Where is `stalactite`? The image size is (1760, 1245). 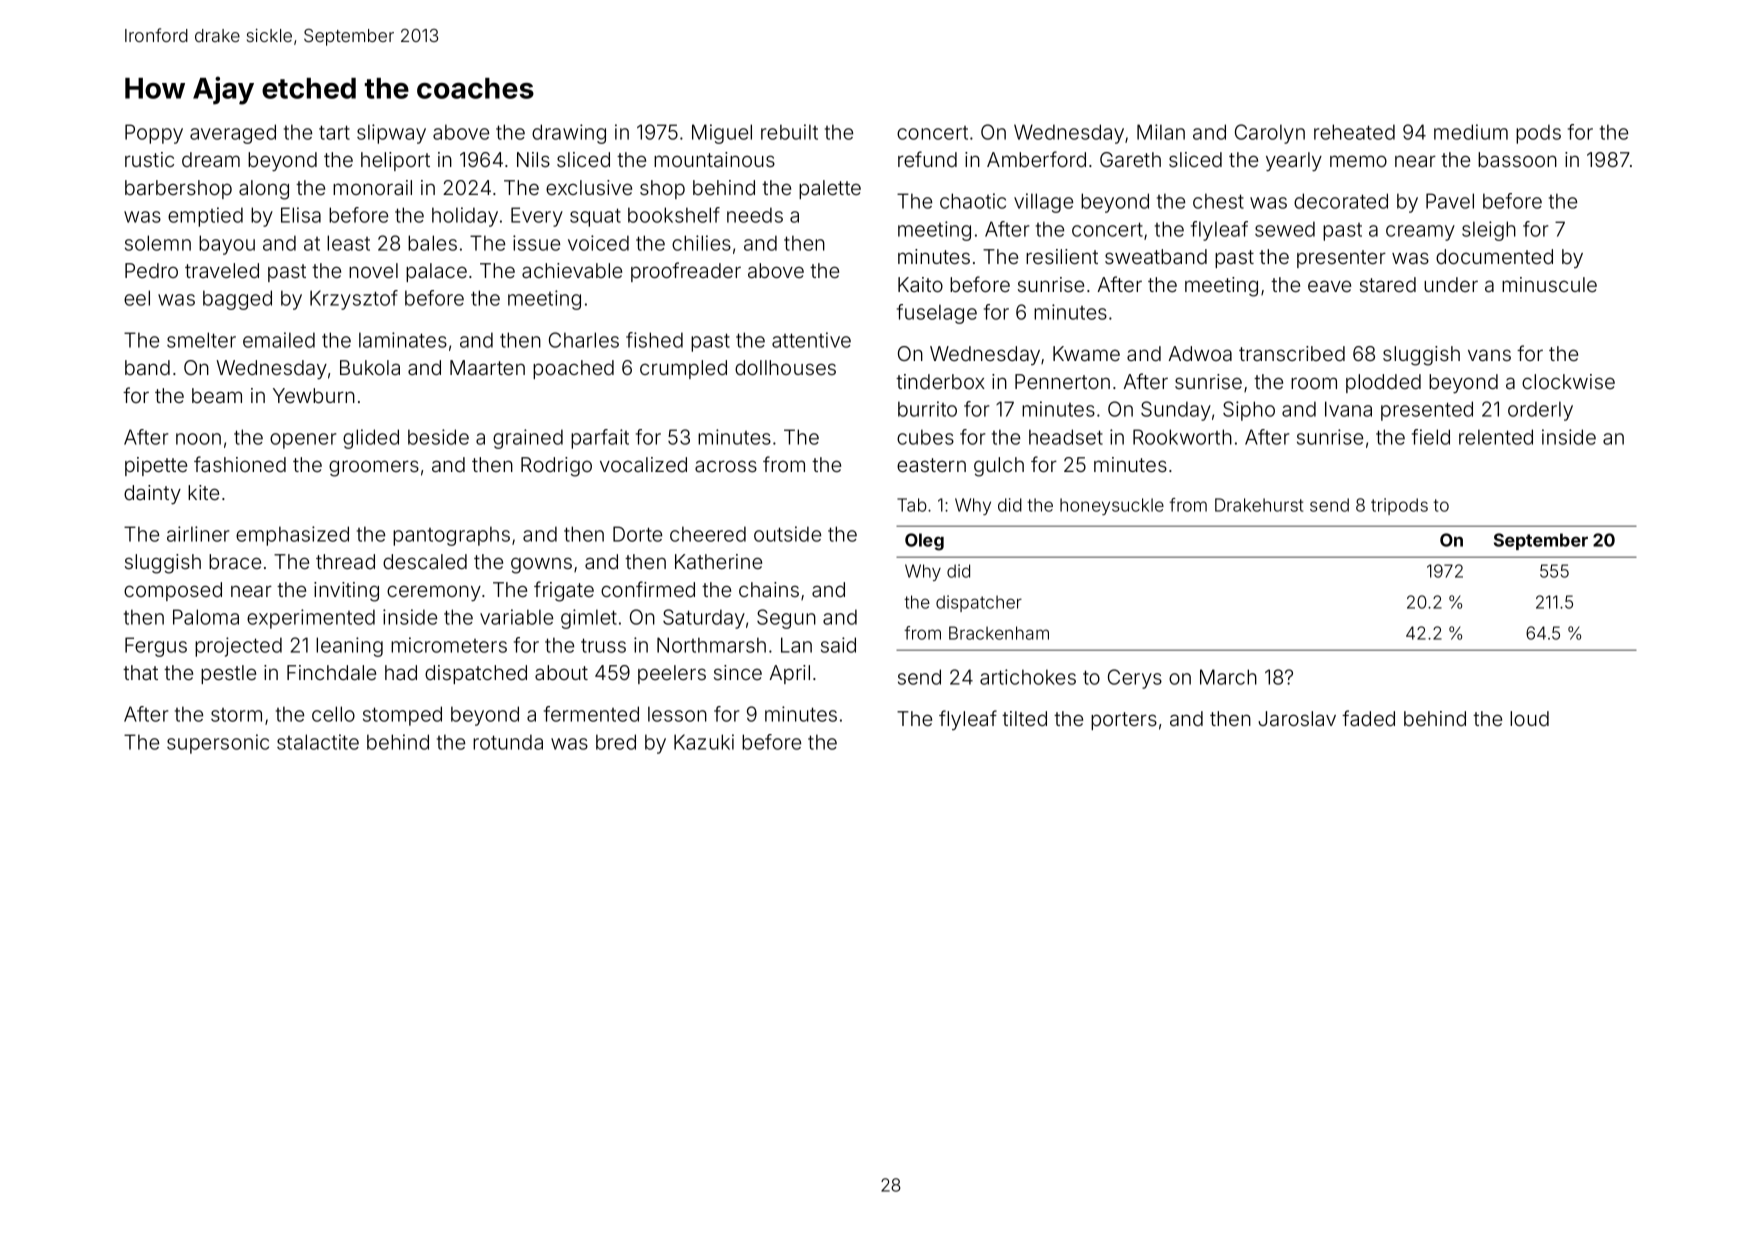 stalactite is located at coordinates (318, 742).
